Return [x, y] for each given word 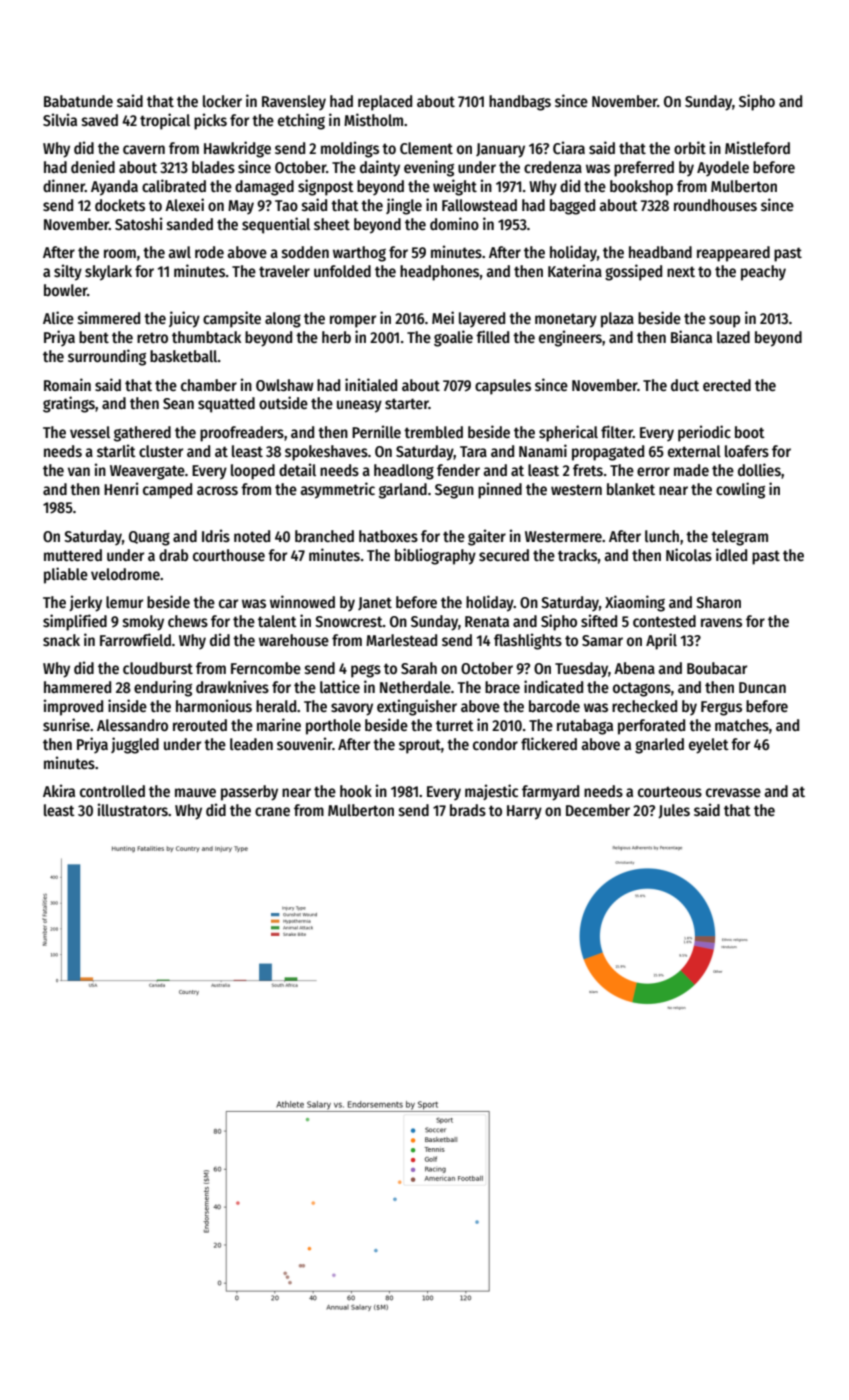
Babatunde [78, 101]
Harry [524, 812]
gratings [69, 404]
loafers [747, 451]
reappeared [733, 254]
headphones [439, 273]
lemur [124, 602]
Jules [674, 811]
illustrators [133, 810]
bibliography [435, 556]
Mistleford [757, 147]
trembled [433, 432]
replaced [385, 103]
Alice [58, 317]
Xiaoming [635, 603]
